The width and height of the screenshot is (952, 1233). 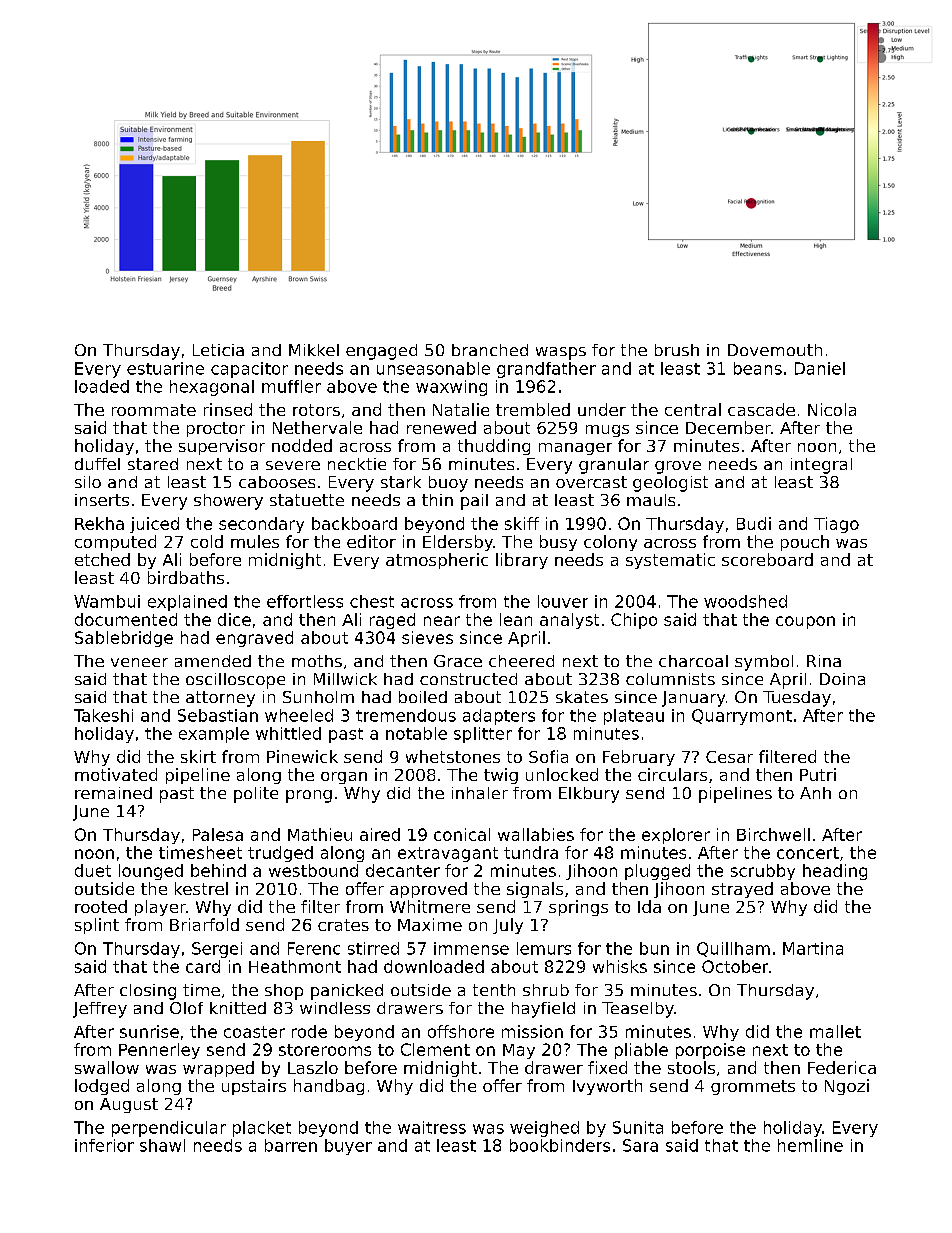 I want to click on hemline, so click(x=810, y=1145).
